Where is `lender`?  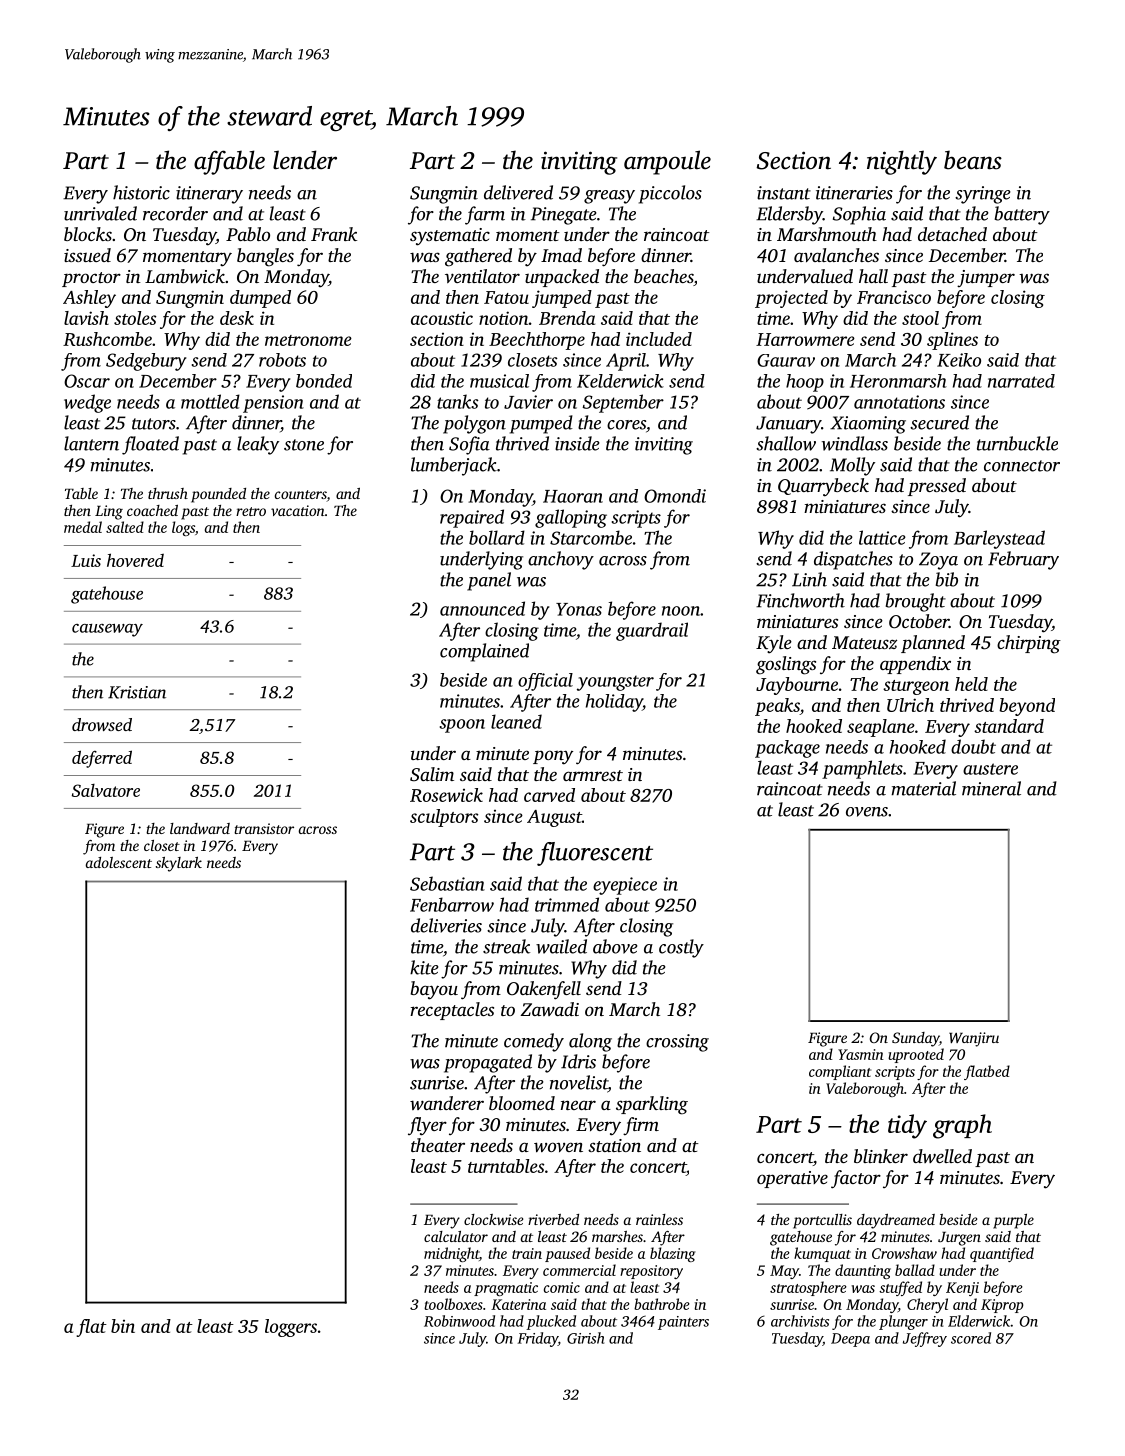 lender is located at coordinates (305, 160).
